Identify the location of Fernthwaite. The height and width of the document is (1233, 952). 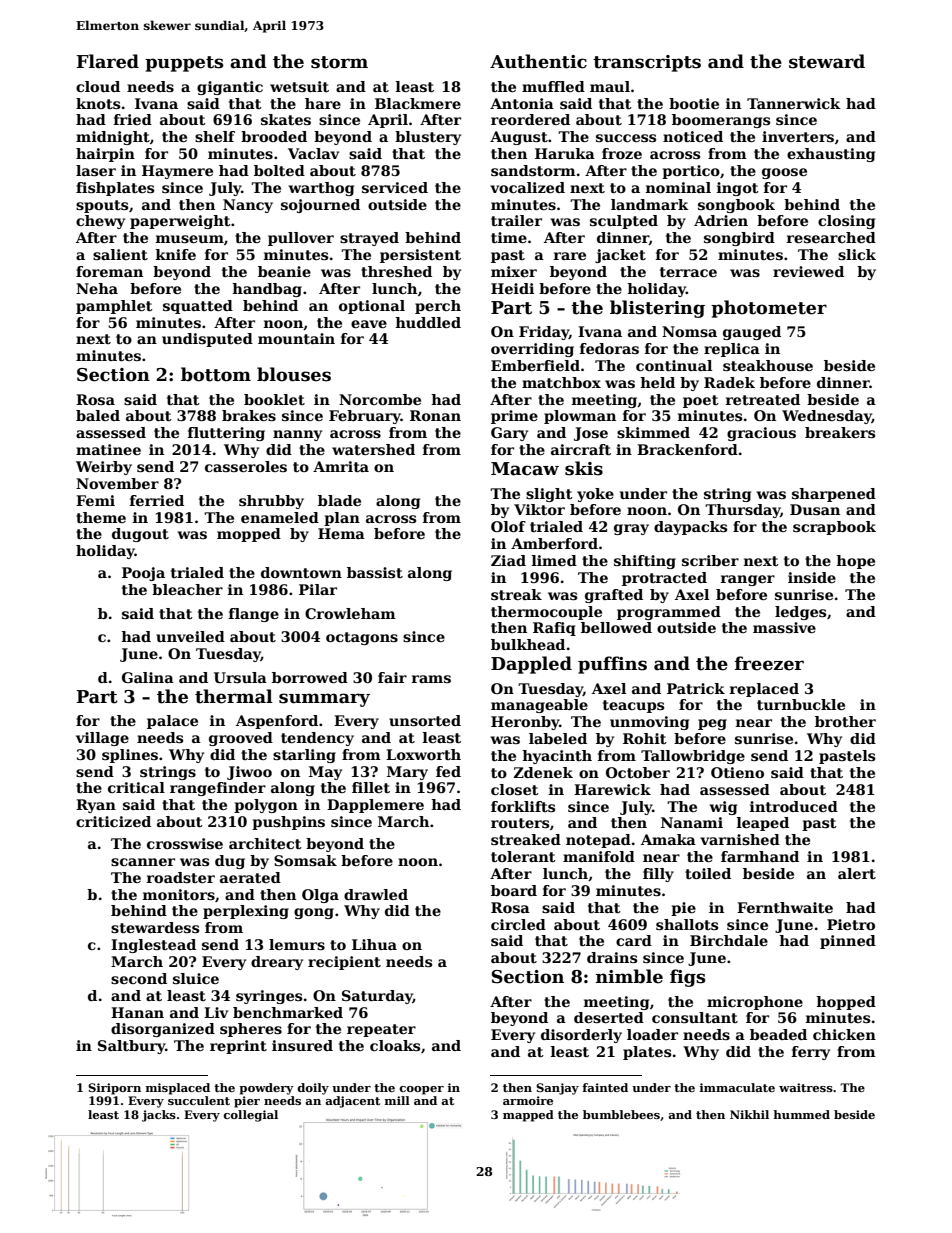
(785, 907).
